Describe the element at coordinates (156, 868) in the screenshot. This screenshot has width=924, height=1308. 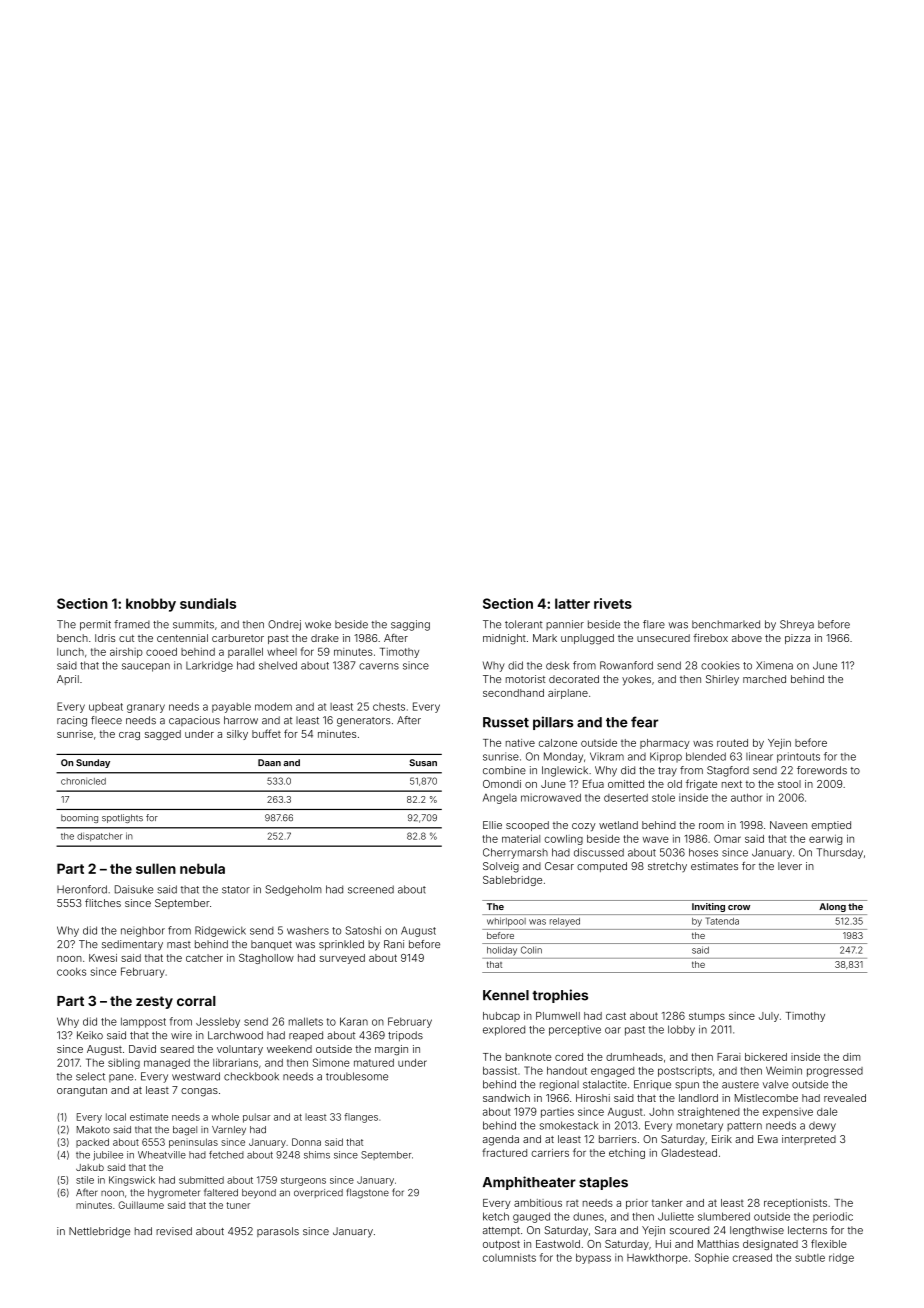
I see `sullen` at that location.
